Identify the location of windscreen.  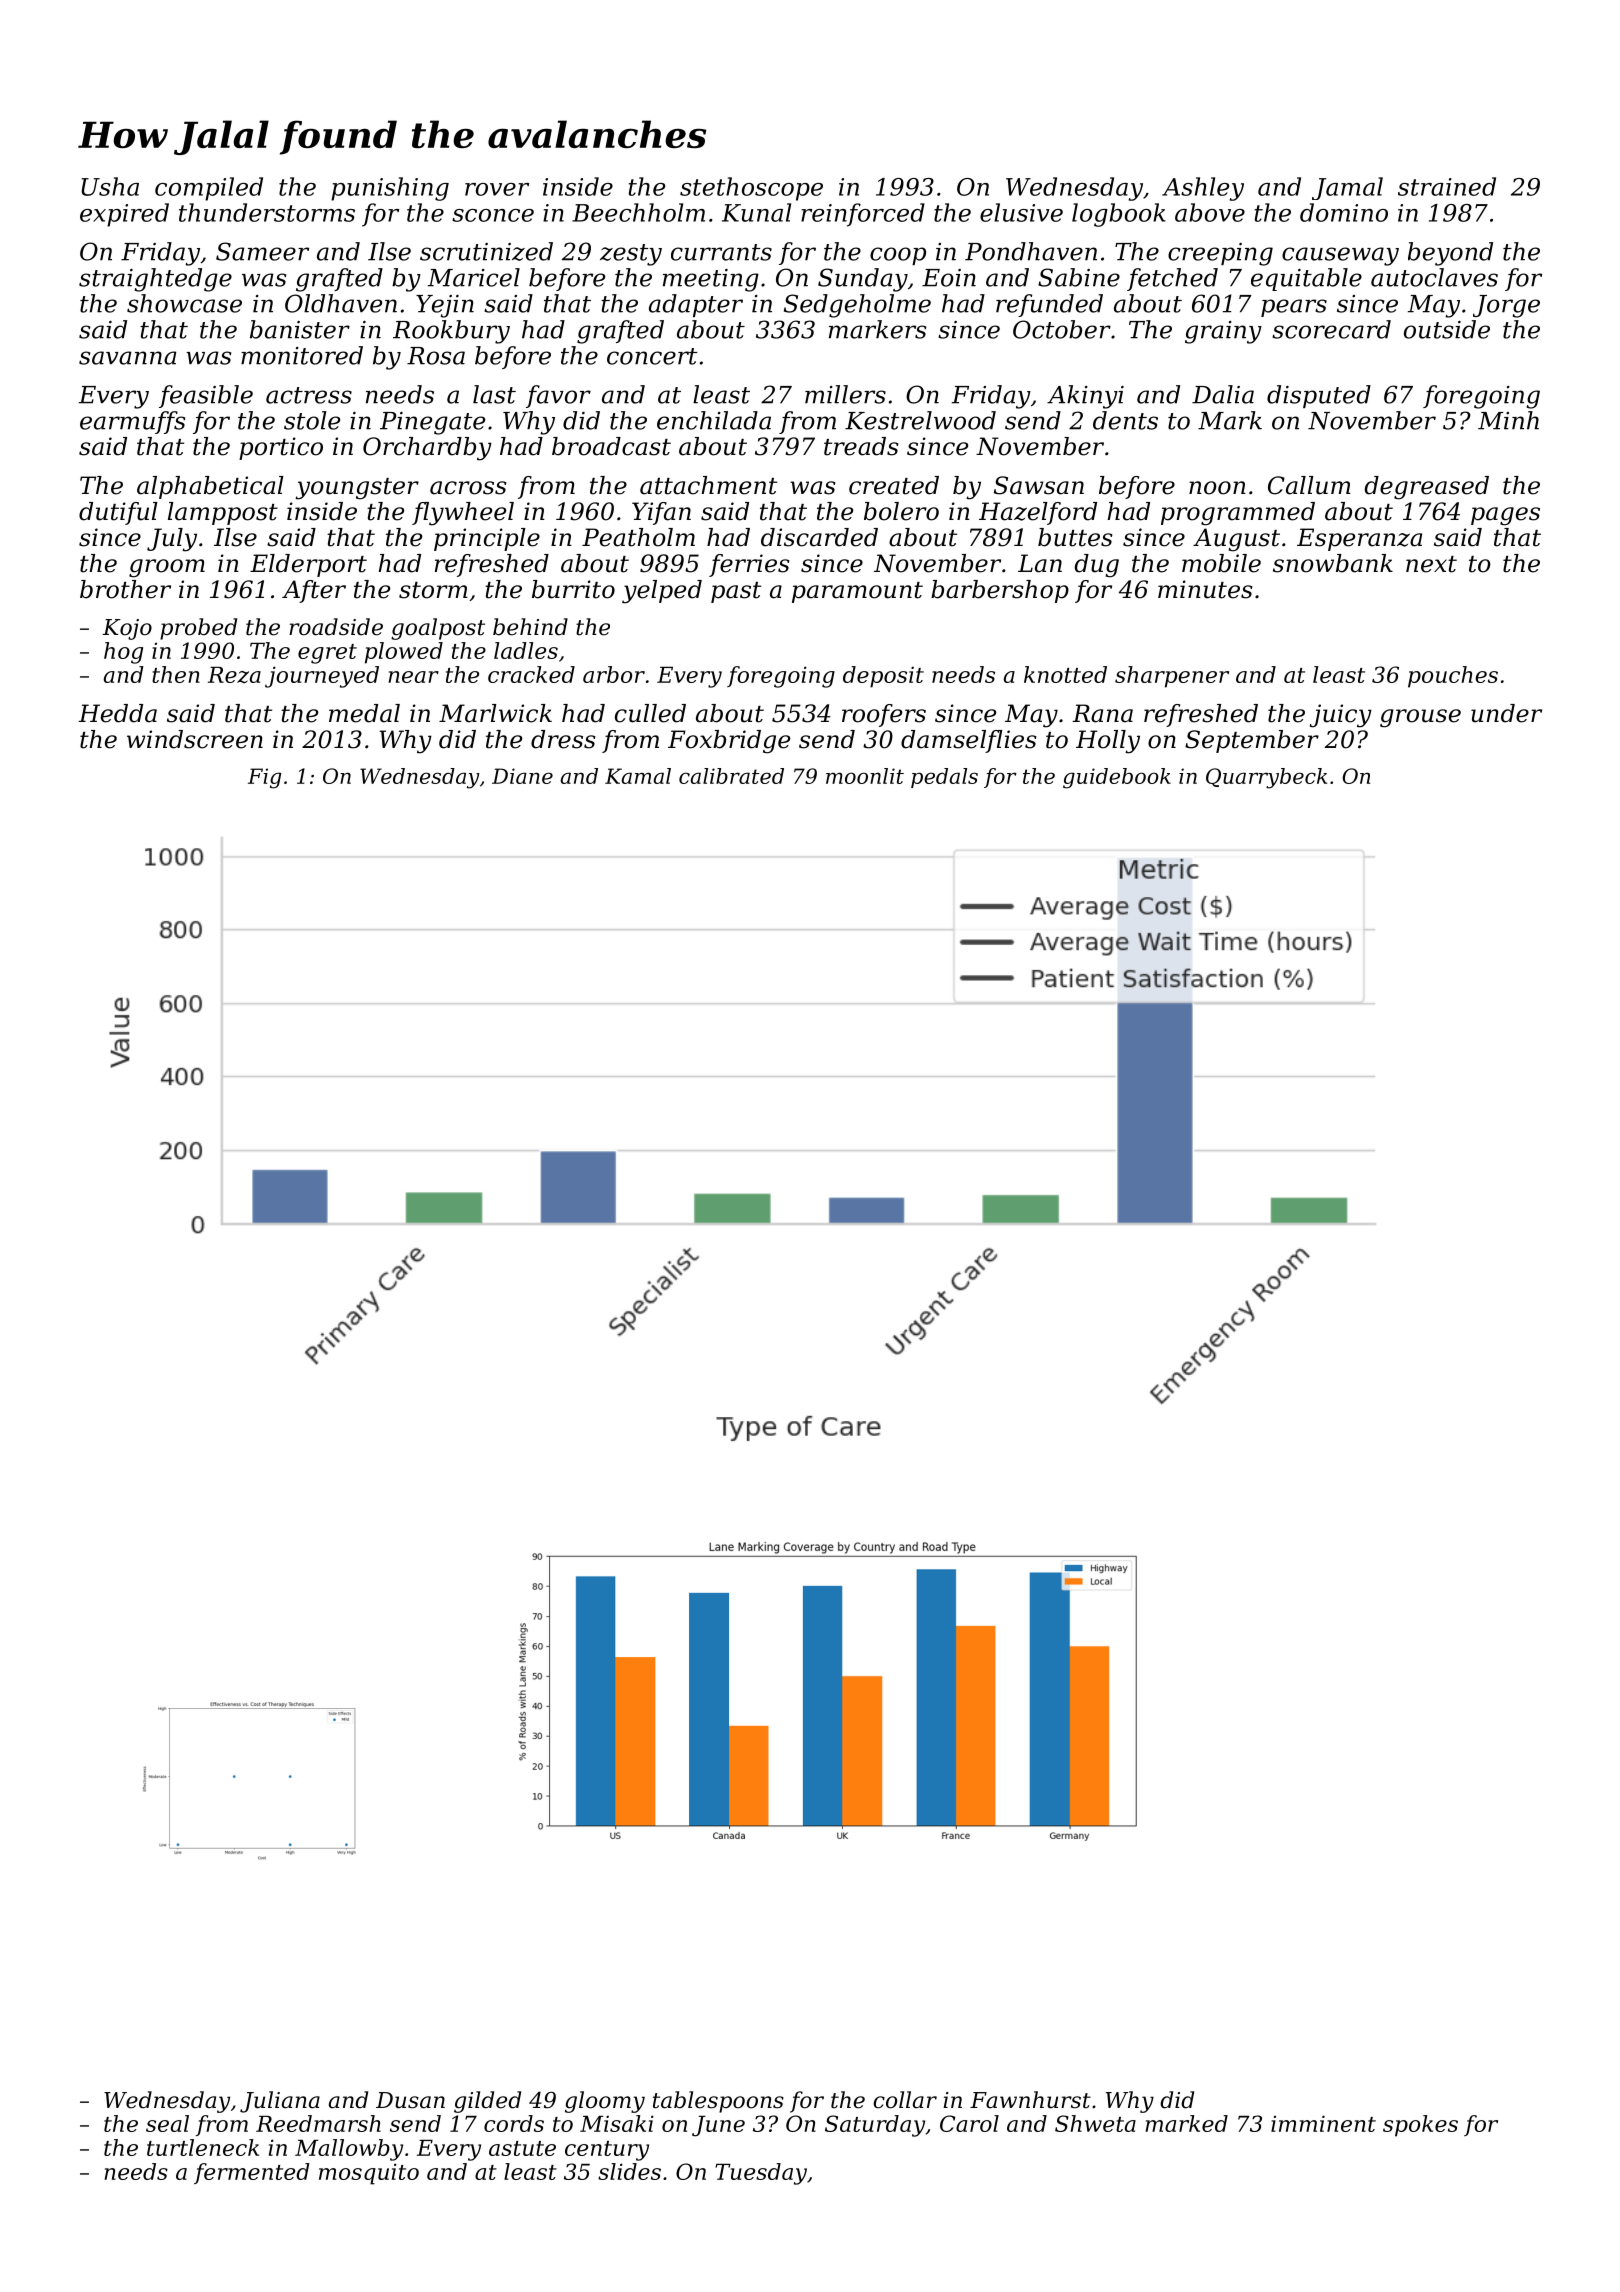
(195, 739).
